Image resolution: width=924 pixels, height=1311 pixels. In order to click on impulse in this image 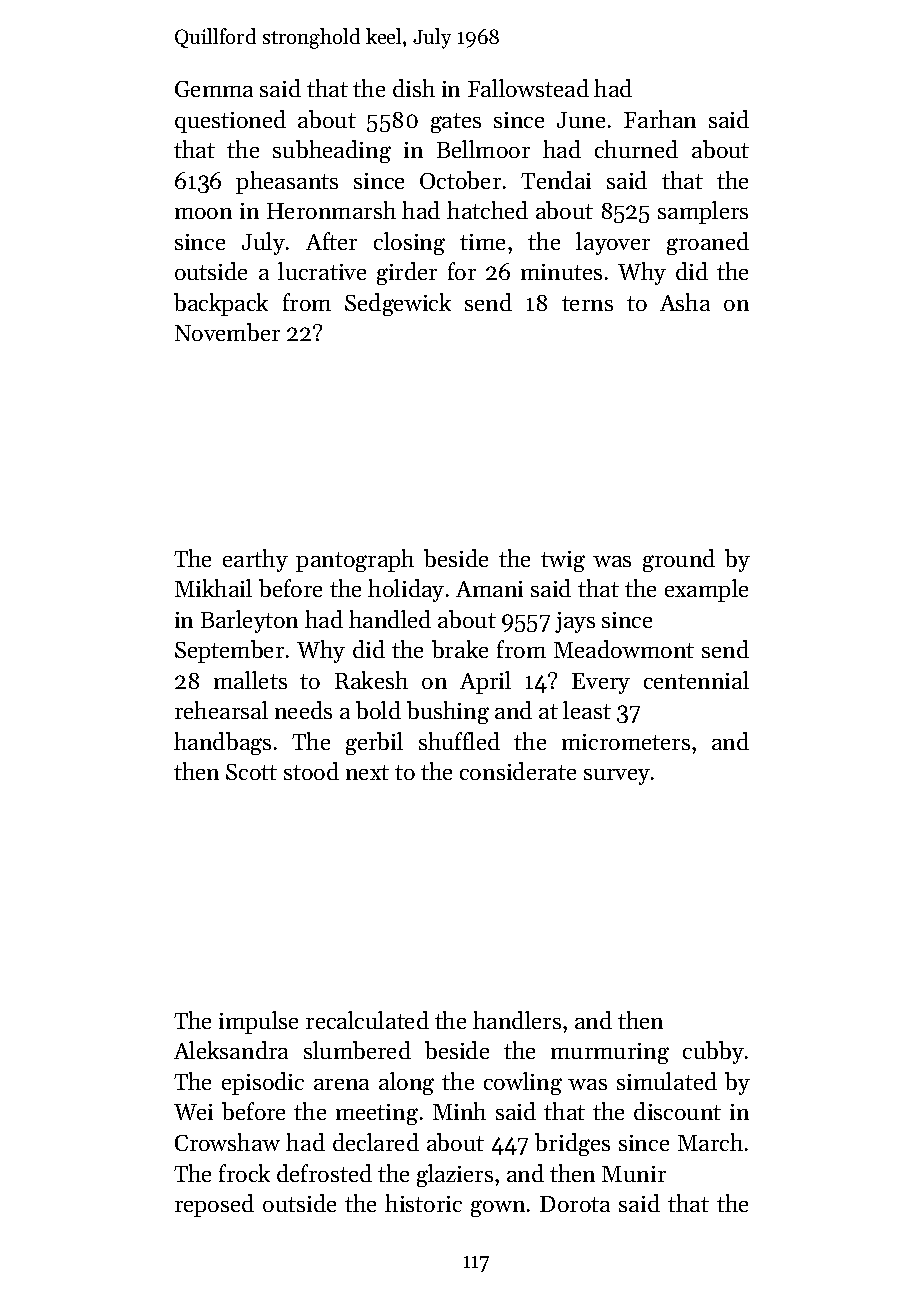, I will do `click(258, 1022)`.
